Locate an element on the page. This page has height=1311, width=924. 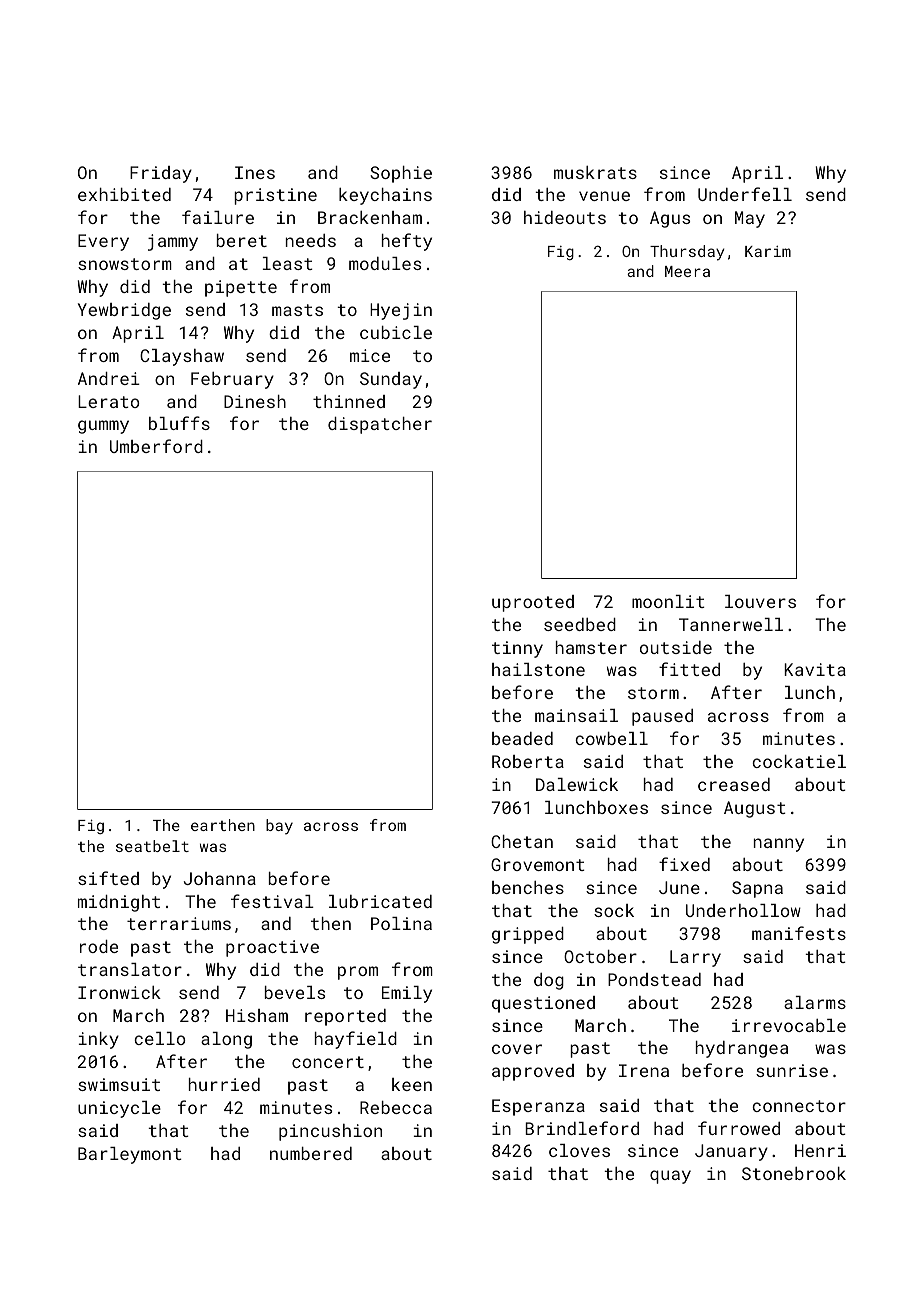
Underfell is located at coordinates (745, 194).
